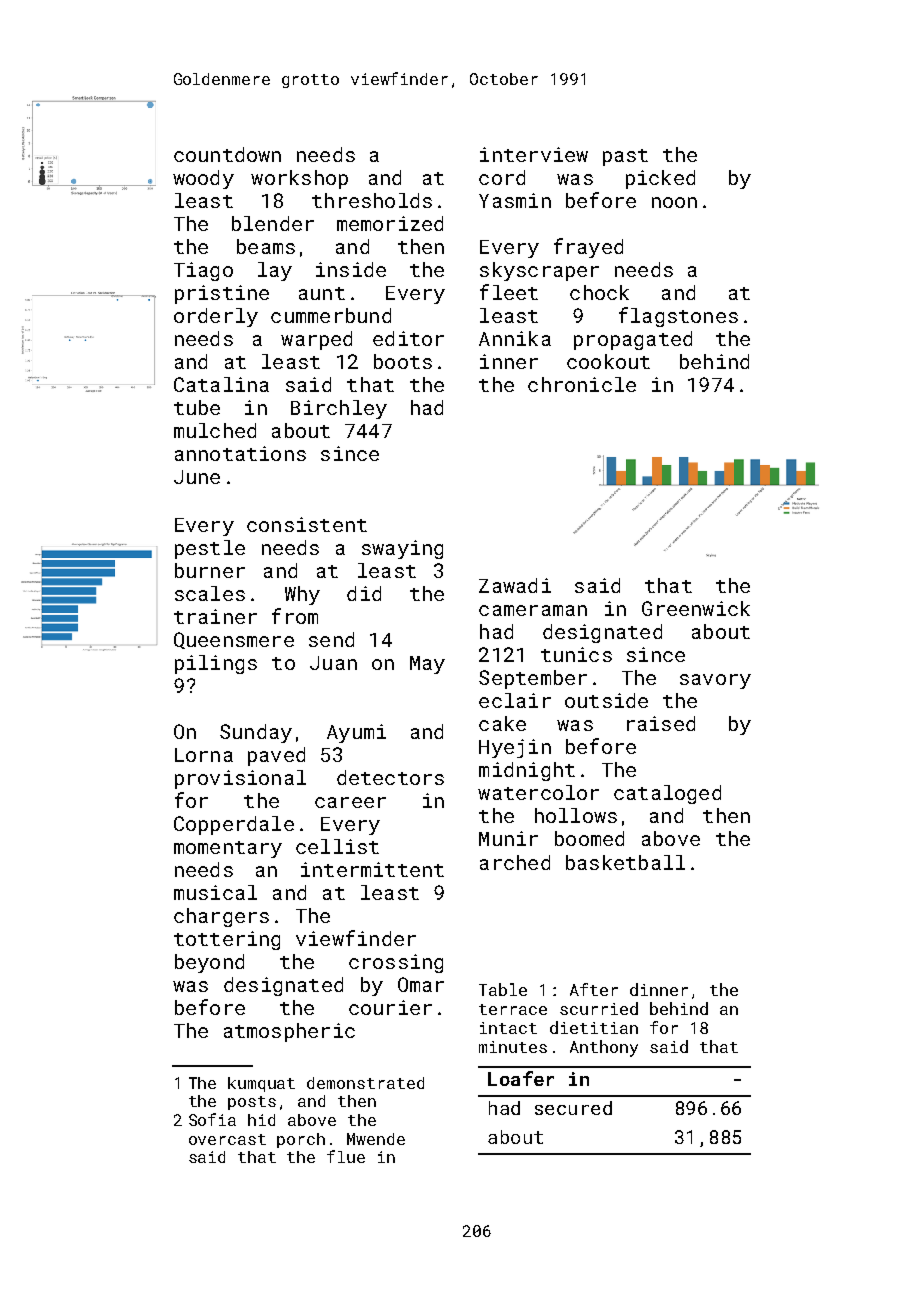 The image size is (924, 1311). What do you see at coordinates (289, 1032) in the screenshot?
I see `atmospheric` at bounding box center [289, 1032].
